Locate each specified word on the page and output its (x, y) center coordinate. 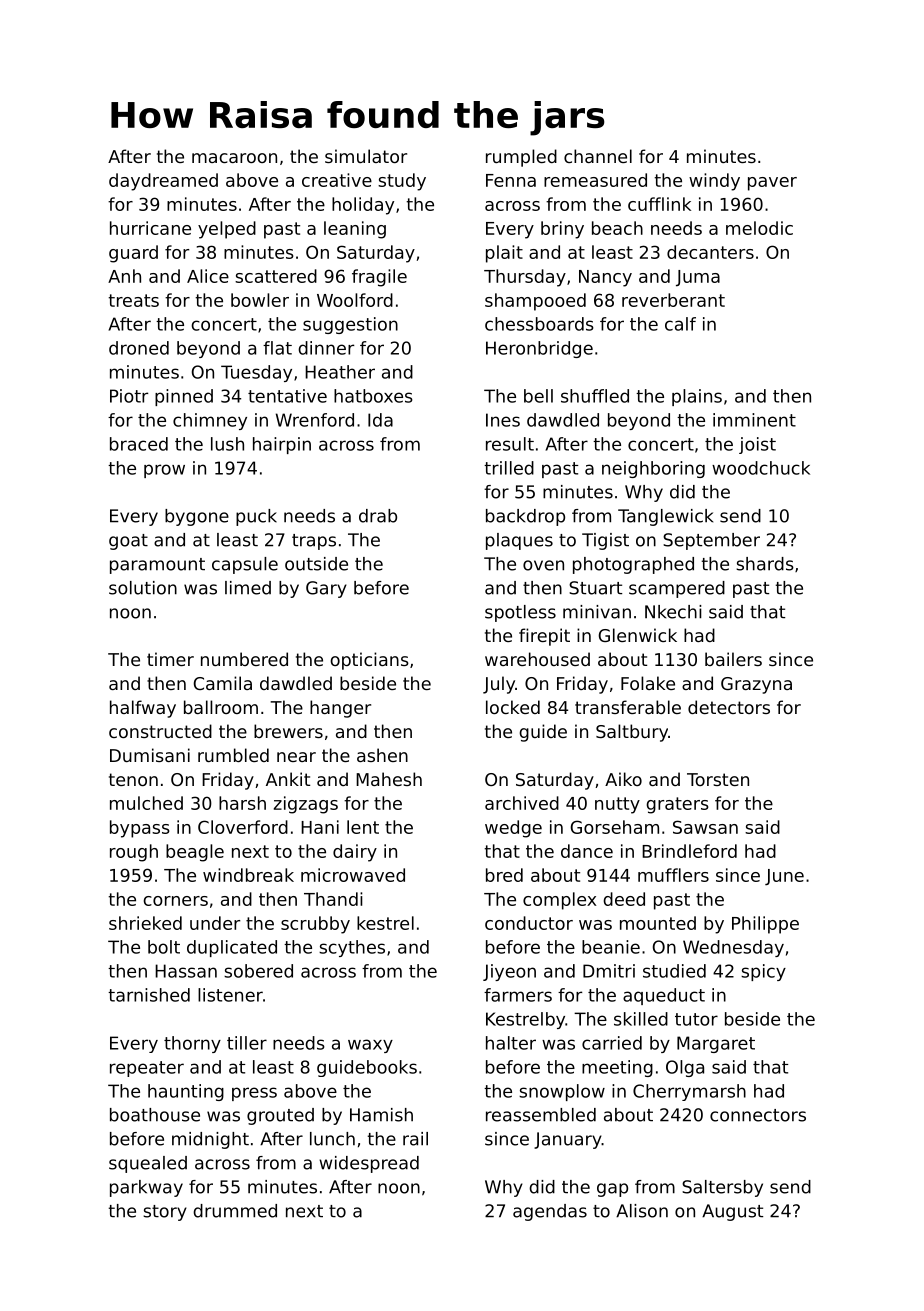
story (165, 1213)
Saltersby (722, 1188)
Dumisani (150, 755)
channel (598, 156)
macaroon (234, 158)
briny (562, 230)
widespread (369, 1164)
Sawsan (705, 827)
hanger (340, 709)
